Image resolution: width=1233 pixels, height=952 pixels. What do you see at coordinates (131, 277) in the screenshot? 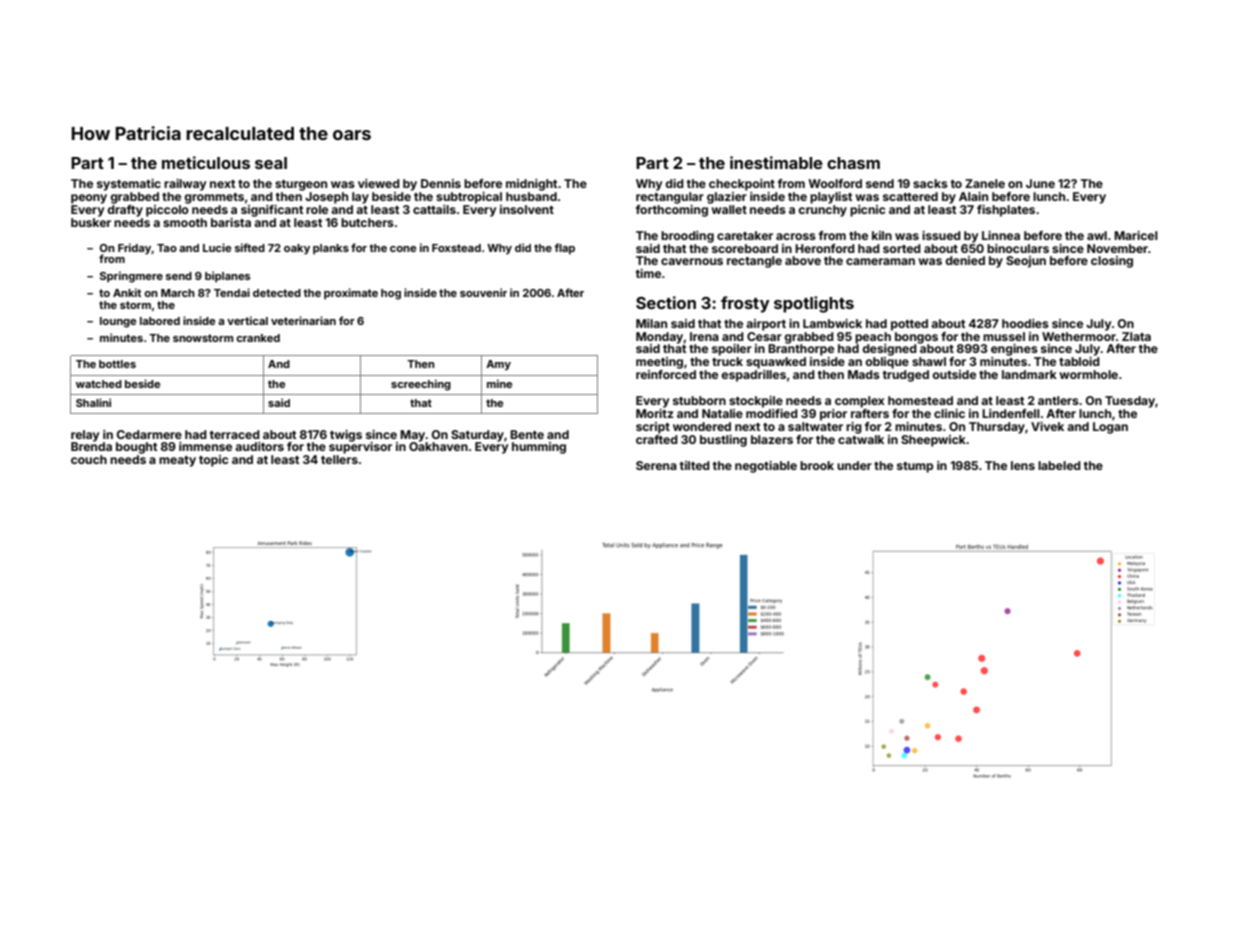
I see `Springmere` at bounding box center [131, 277].
